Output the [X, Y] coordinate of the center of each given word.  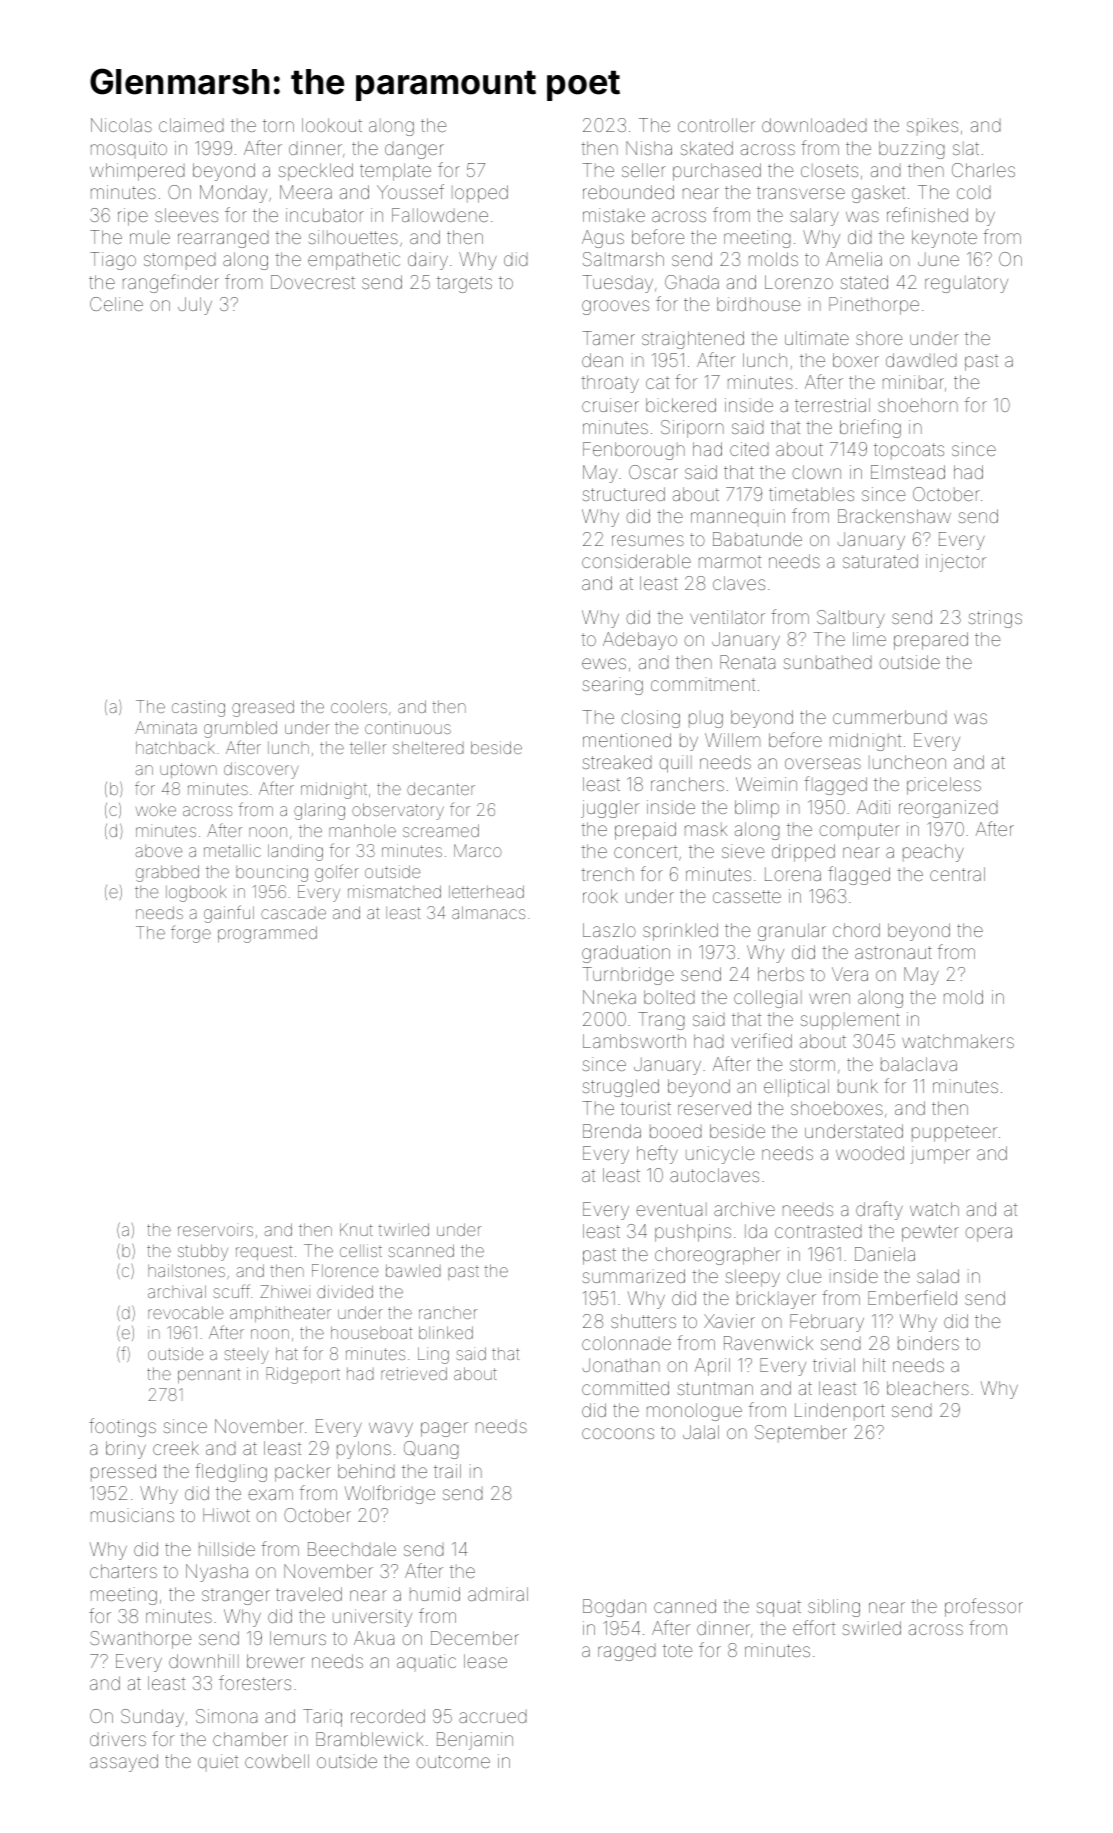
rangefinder [171, 283]
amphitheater [280, 1314]
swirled [872, 1628]
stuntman [715, 1388]
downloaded [814, 125]
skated [707, 148]
